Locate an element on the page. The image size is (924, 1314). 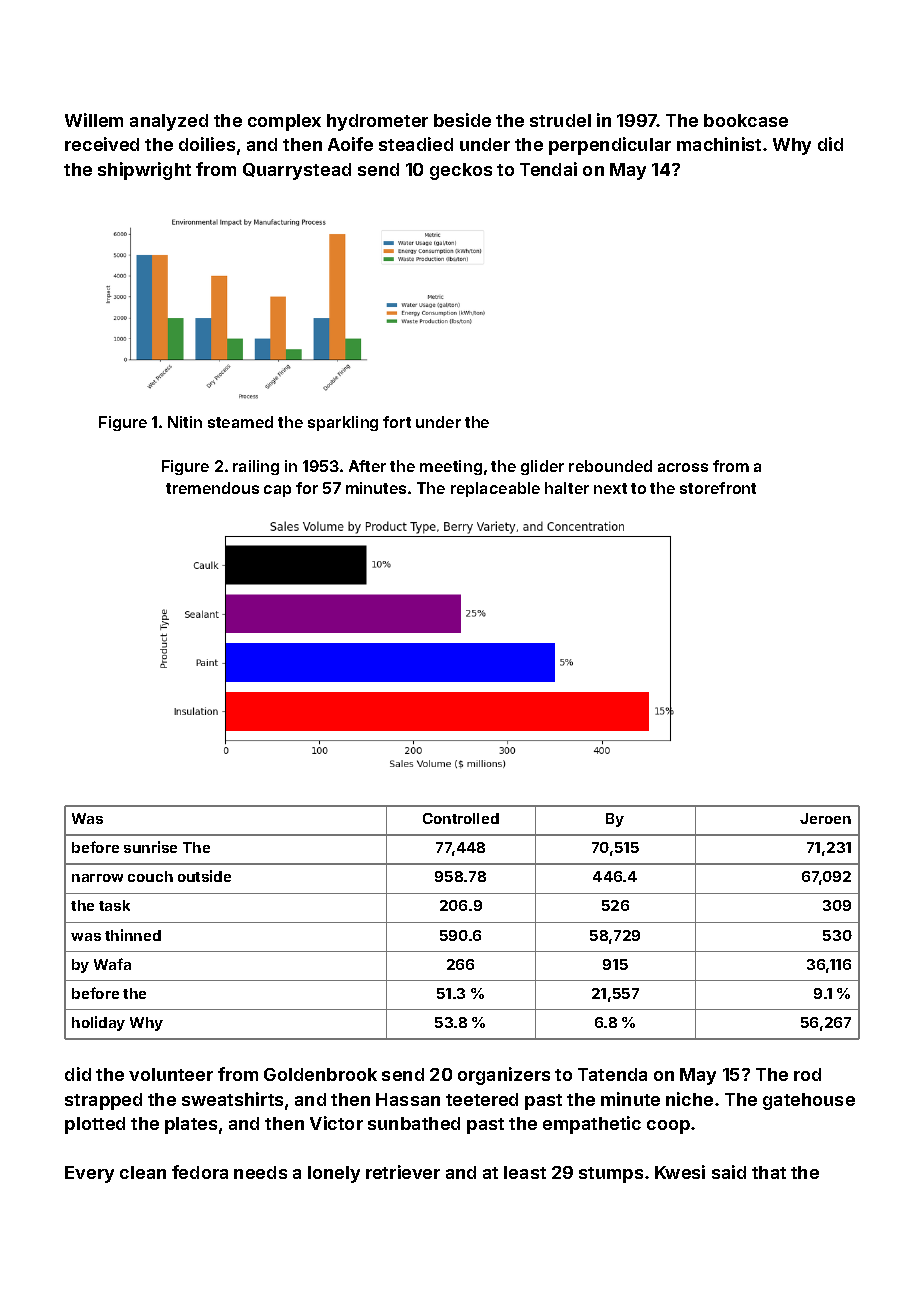
storefront is located at coordinates (718, 488).
